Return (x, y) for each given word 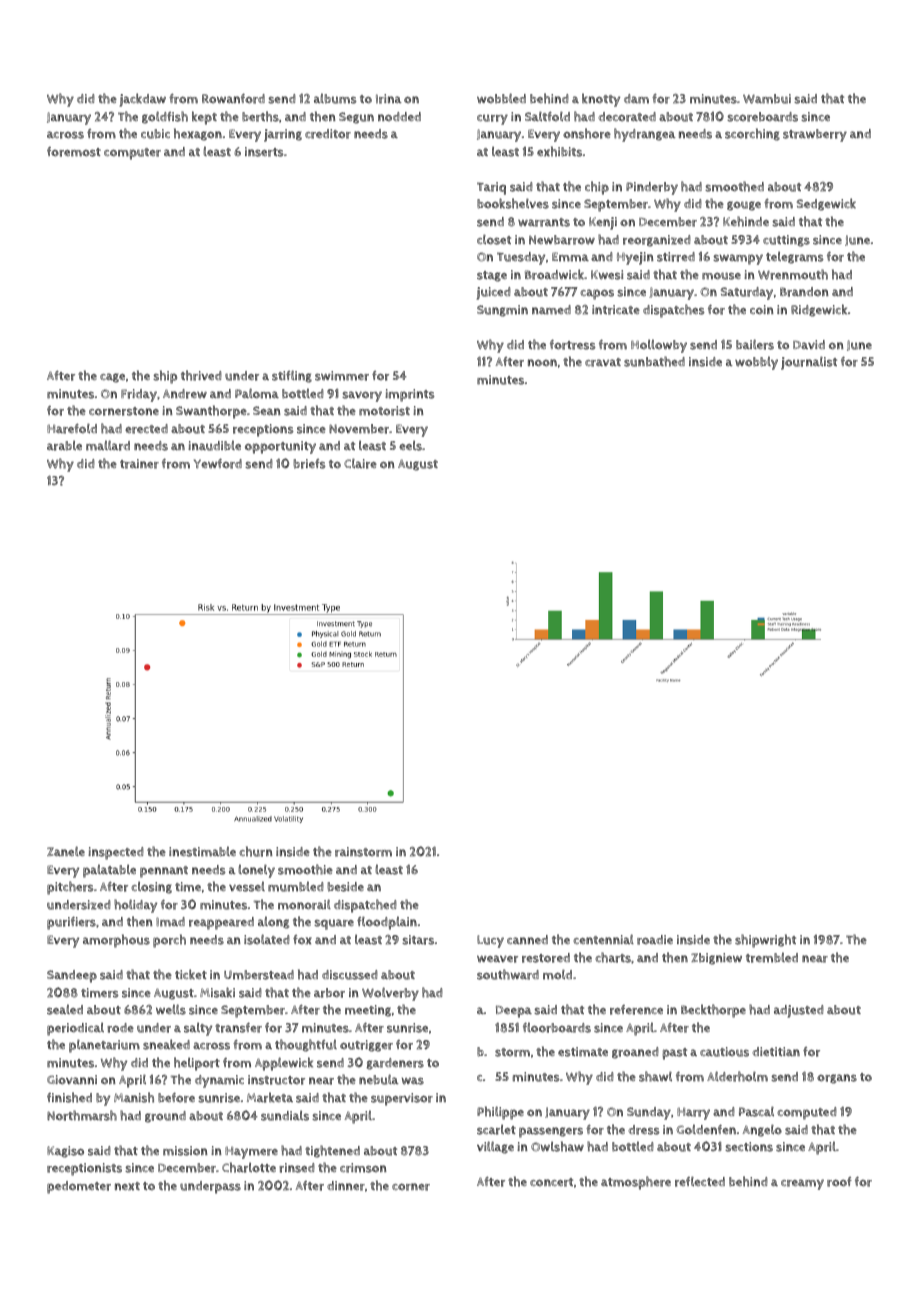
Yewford (218, 463)
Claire (360, 463)
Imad (170, 922)
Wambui (767, 99)
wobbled (501, 98)
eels (410, 445)
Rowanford (233, 98)
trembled (772, 957)
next (127, 1186)
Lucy (490, 941)
